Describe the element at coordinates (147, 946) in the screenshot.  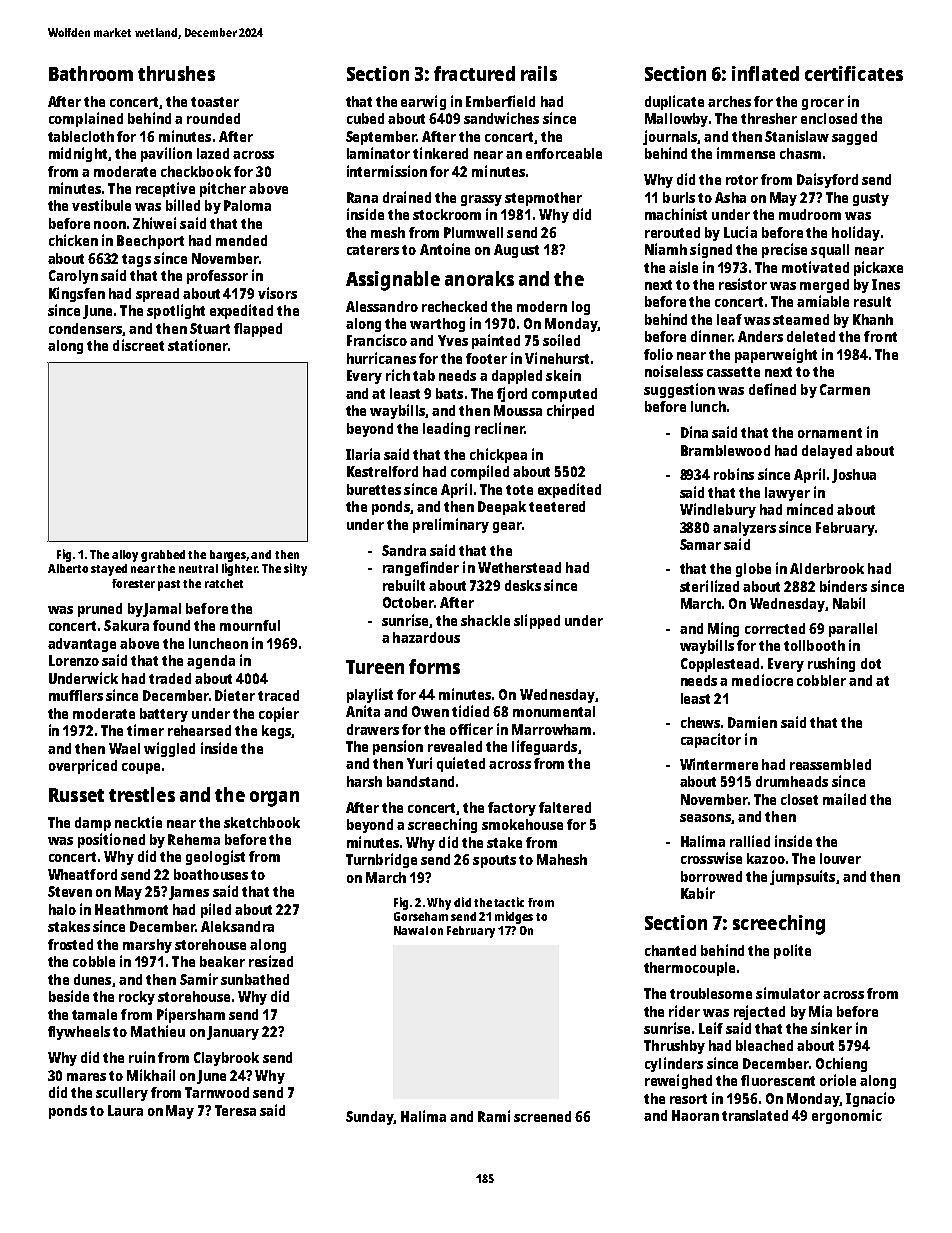
I see `marshy` at that location.
